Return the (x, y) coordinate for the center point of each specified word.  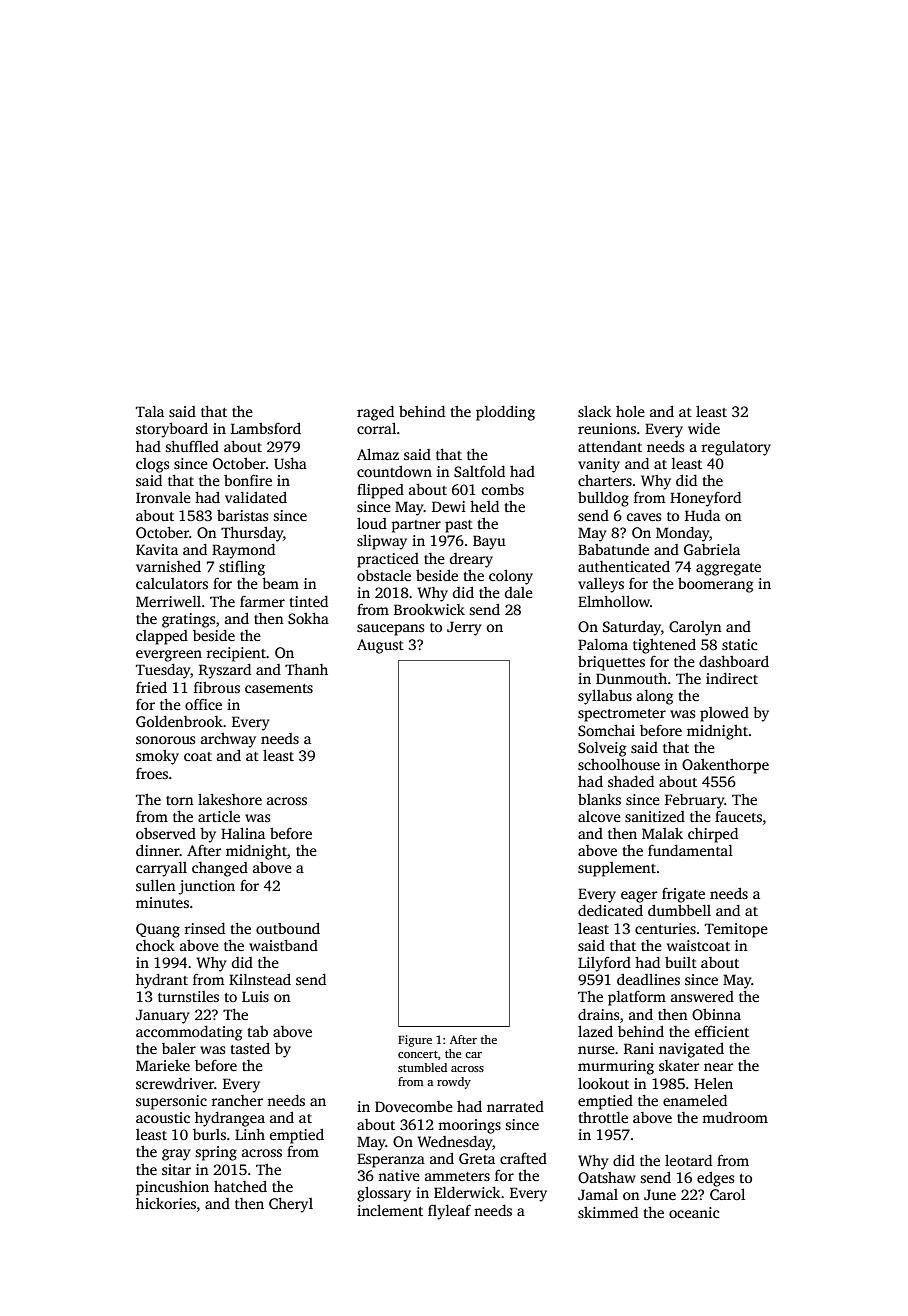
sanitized (655, 816)
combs (503, 489)
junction (207, 887)
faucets (738, 816)
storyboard (172, 430)
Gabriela (712, 549)
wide (704, 428)
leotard (688, 1160)
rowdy (454, 1083)
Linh (250, 1134)
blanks (599, 799)
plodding (505, 413)
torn (180, 800)
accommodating (189, 1033)
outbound (288, 928)
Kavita (157, 549)
